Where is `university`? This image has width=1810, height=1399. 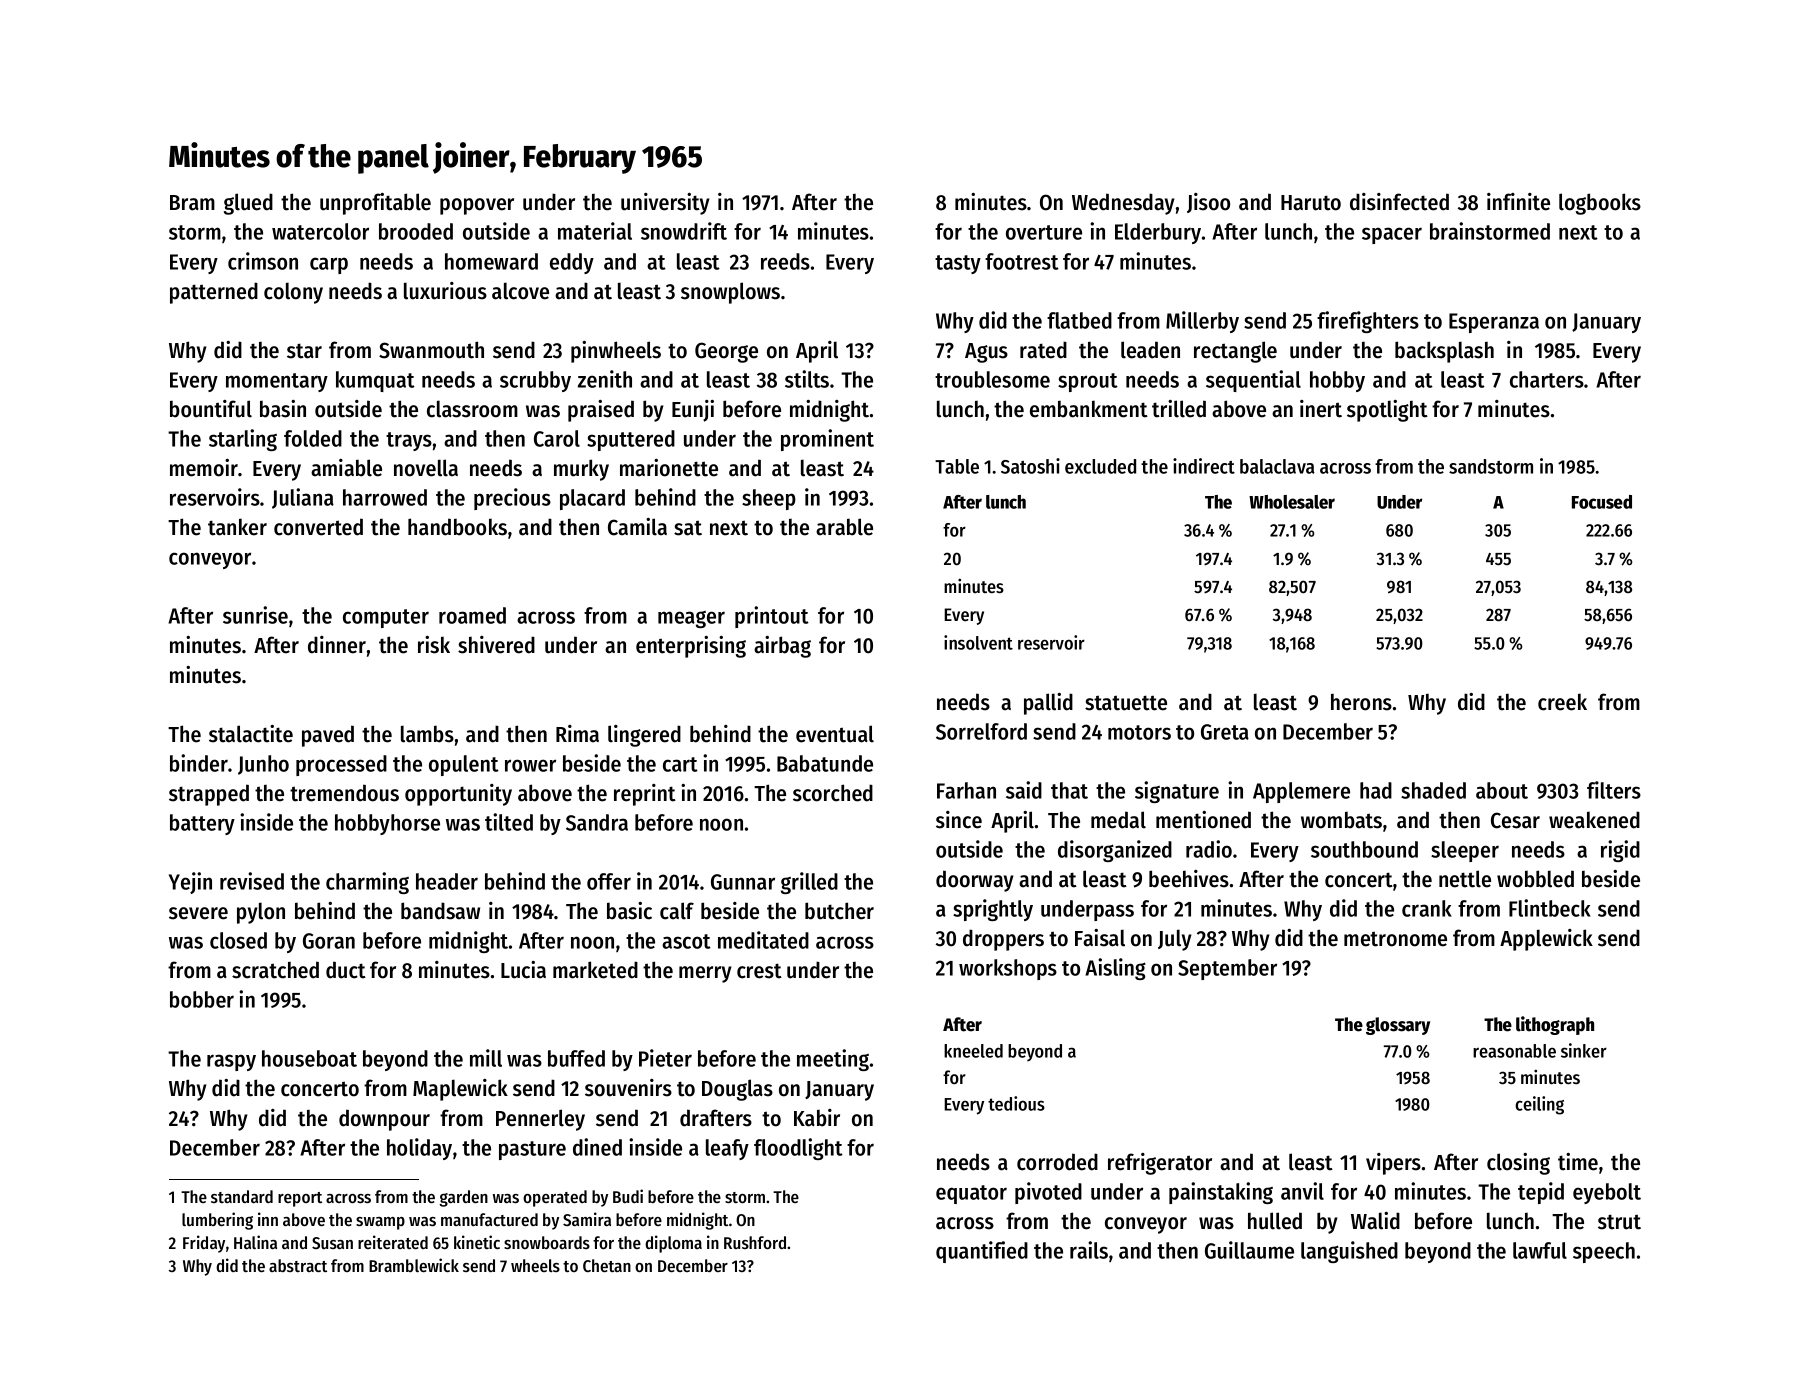
university is located at coordinates (665, 204).
